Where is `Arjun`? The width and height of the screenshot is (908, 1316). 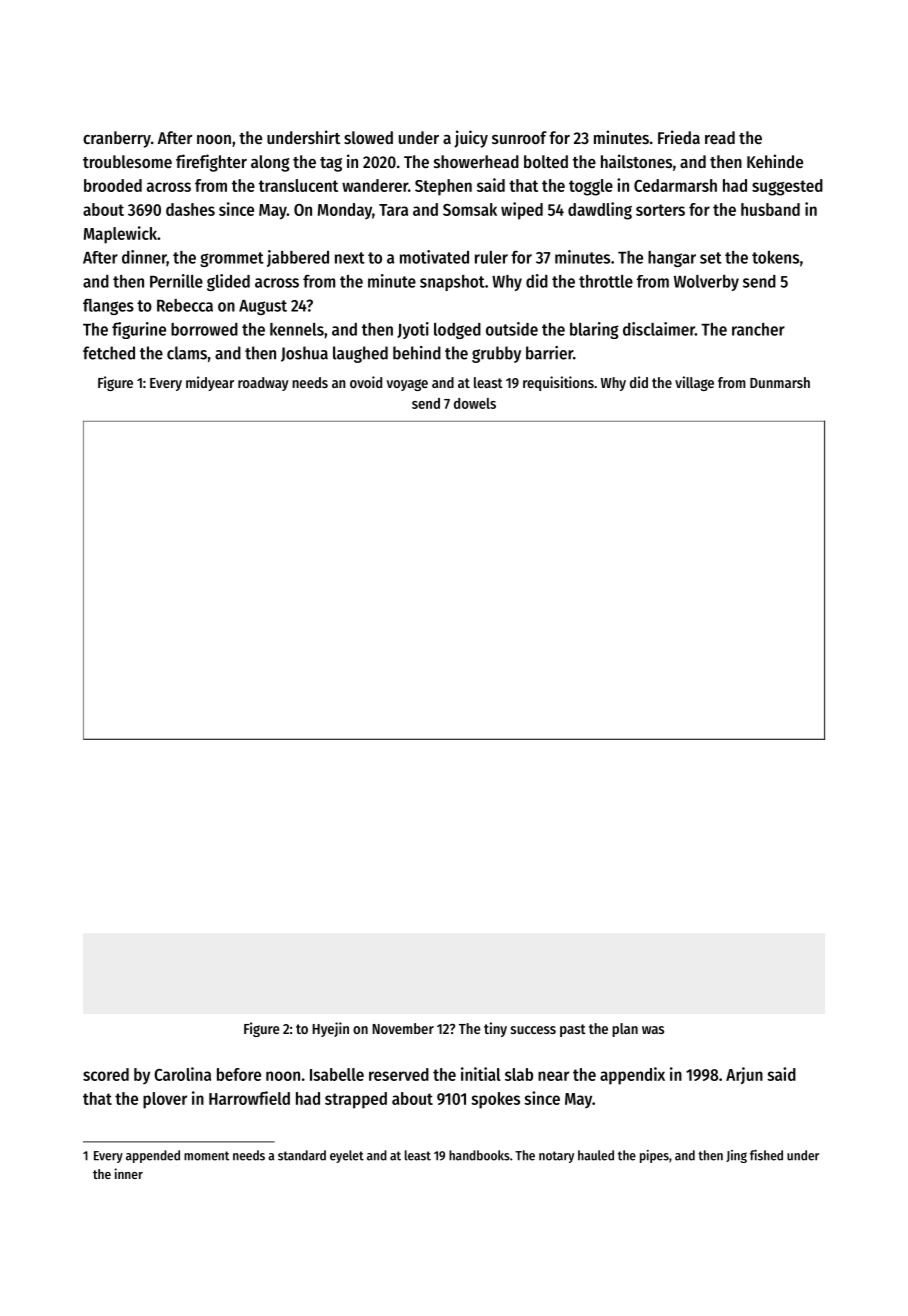 Arjun is located at coordinates (744, 1075).
